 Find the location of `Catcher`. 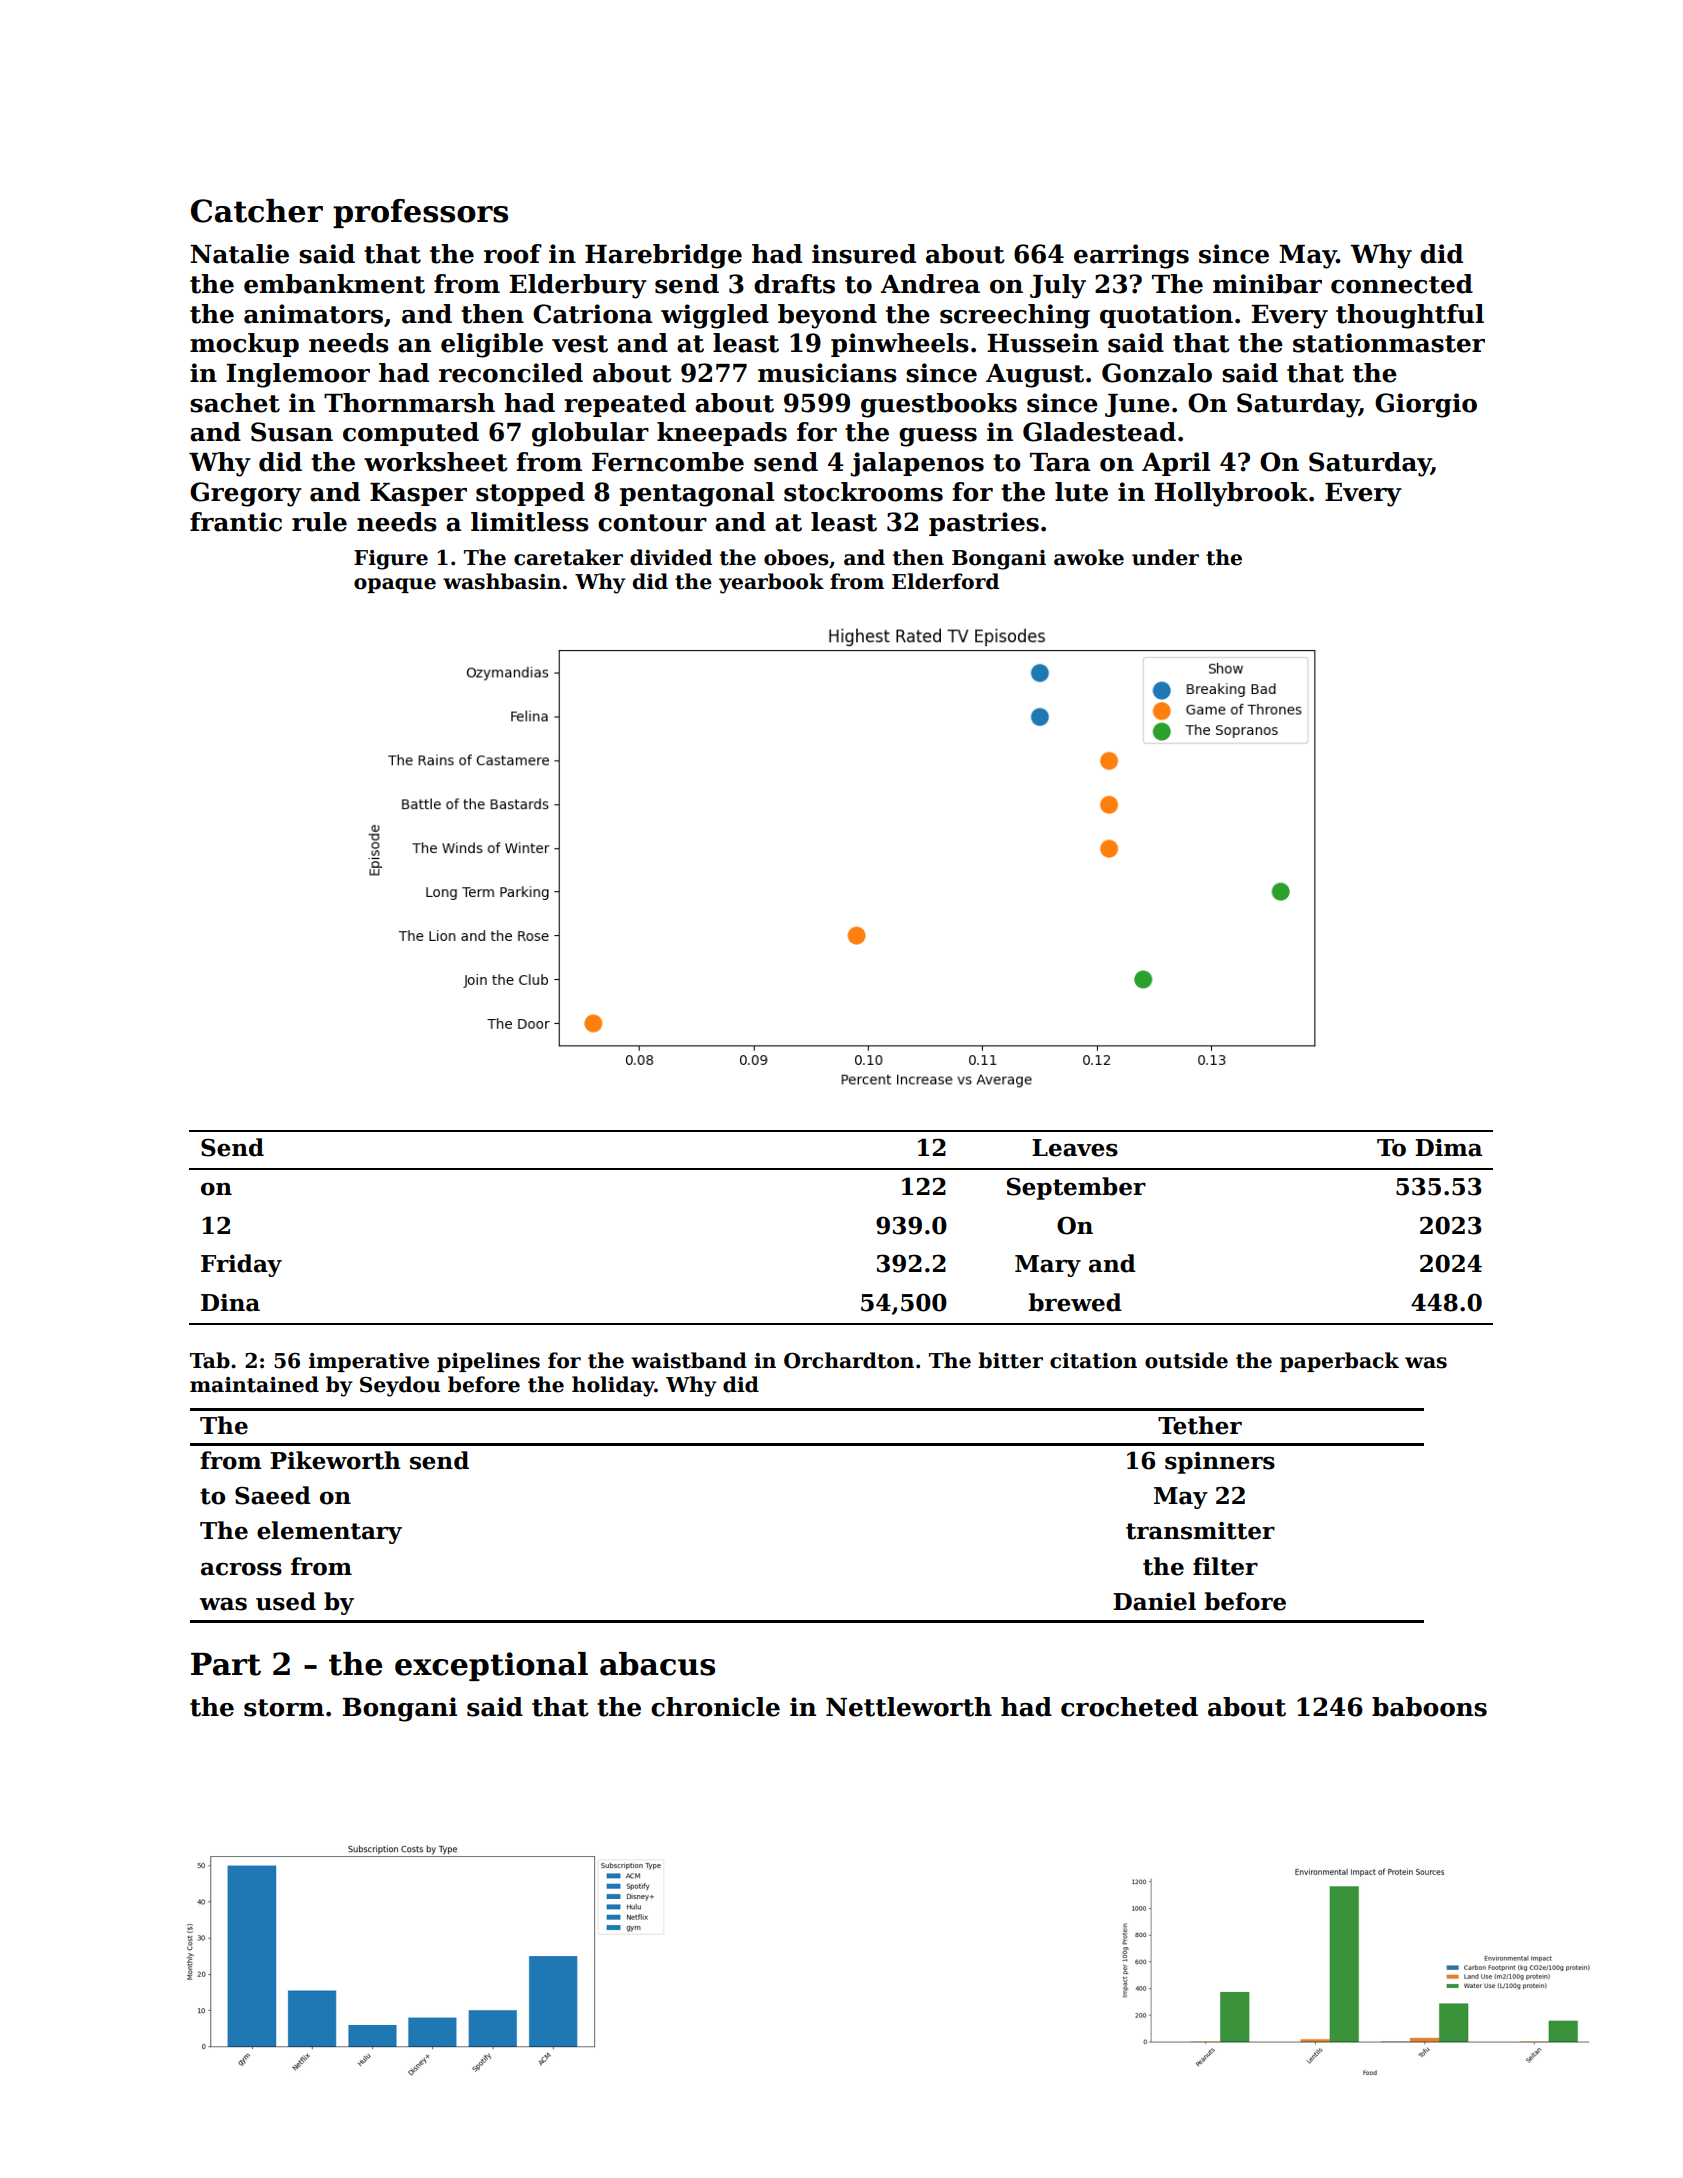

Catcher is located at coordinates (257, 211).
